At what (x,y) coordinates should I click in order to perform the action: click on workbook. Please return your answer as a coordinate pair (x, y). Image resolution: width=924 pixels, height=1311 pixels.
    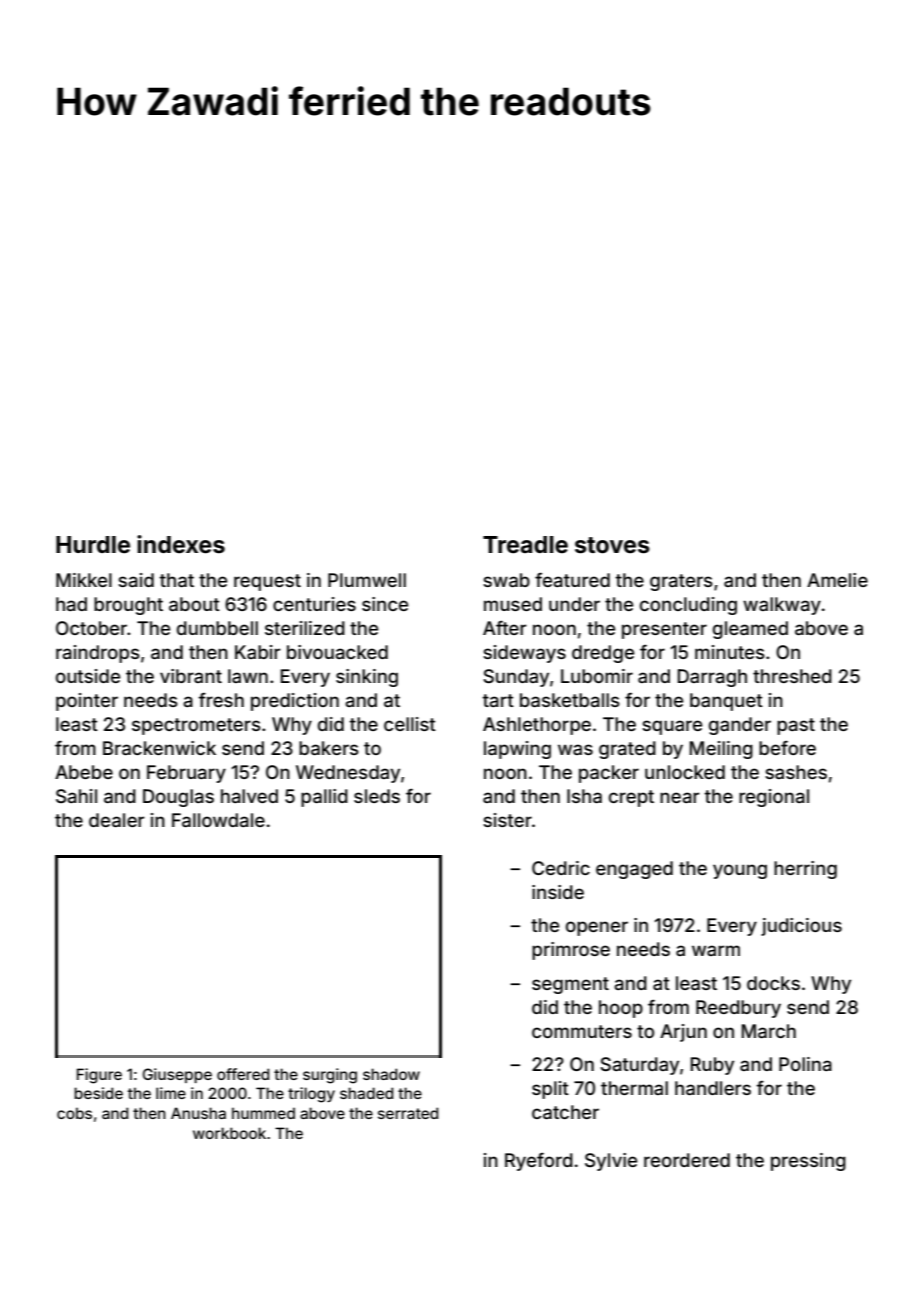
    Looking at the image, I should click on (229, 1133).
